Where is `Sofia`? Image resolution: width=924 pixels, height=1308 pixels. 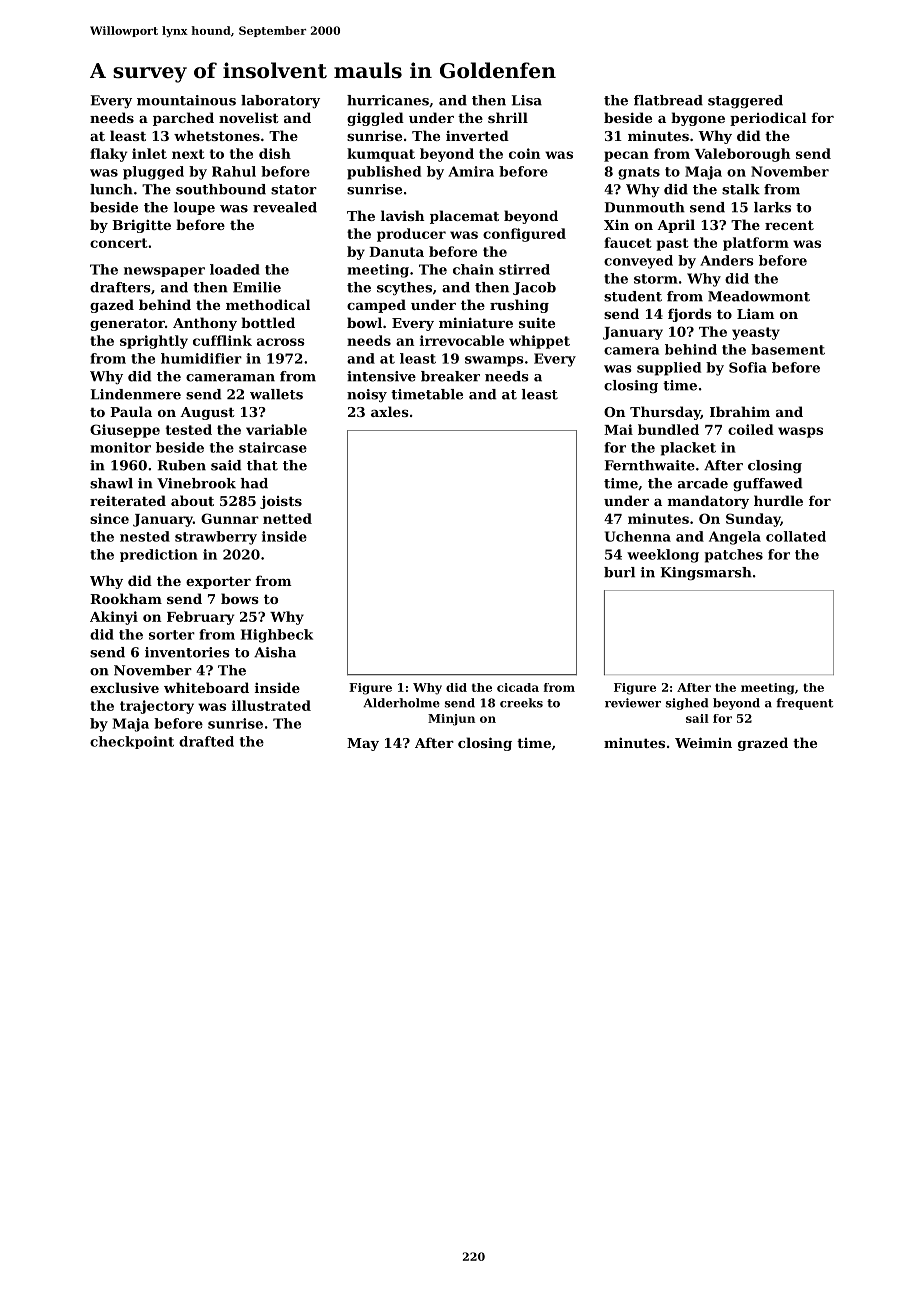
Sofia is located at coordinates (748, 367).
